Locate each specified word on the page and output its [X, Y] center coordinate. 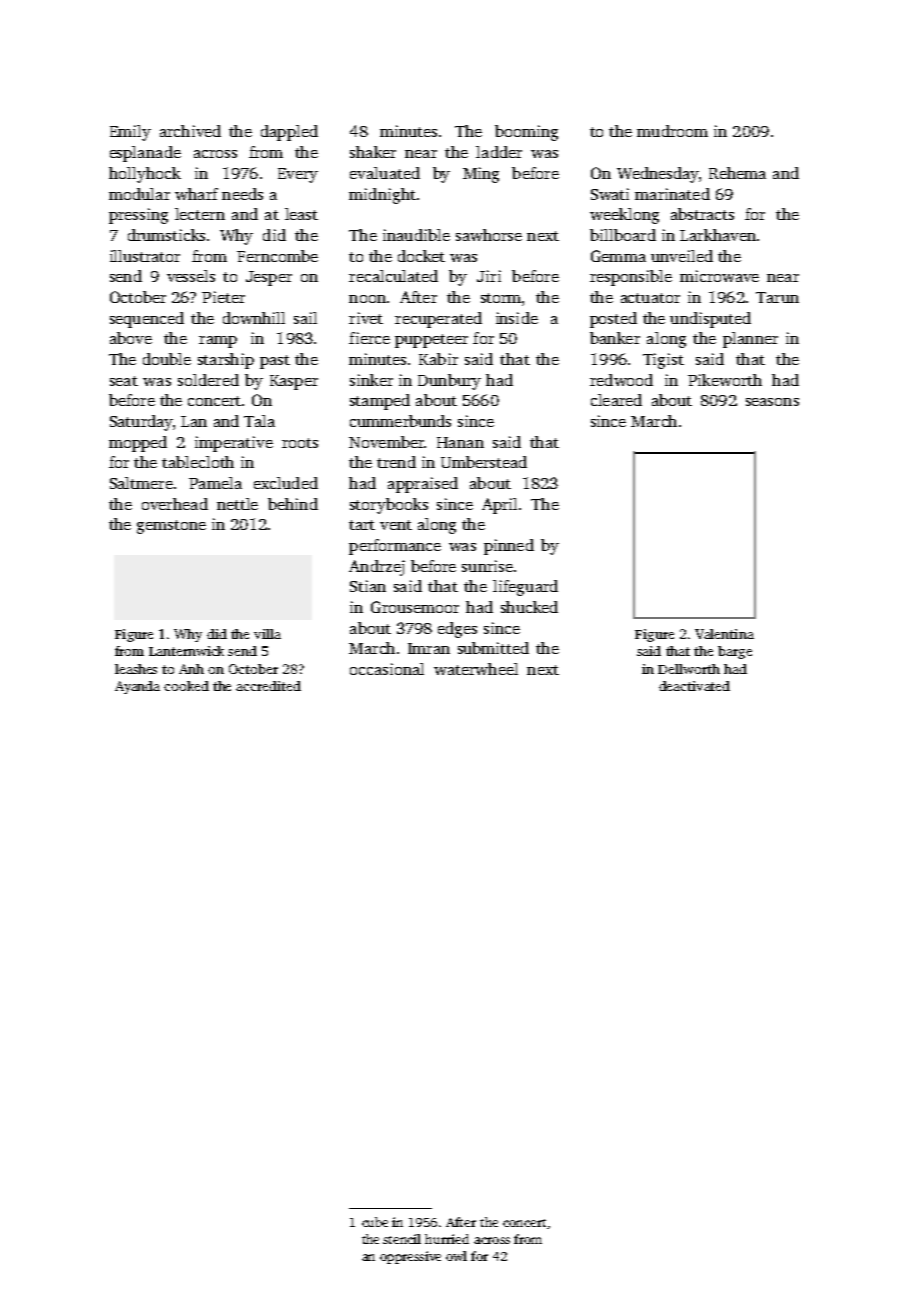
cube [375, 1222]
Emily [130, 133]
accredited [268, 686]
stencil [402, 1239]
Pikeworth [725, 380]
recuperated [438, 320]
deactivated [694, 686]
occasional [387, 669]
